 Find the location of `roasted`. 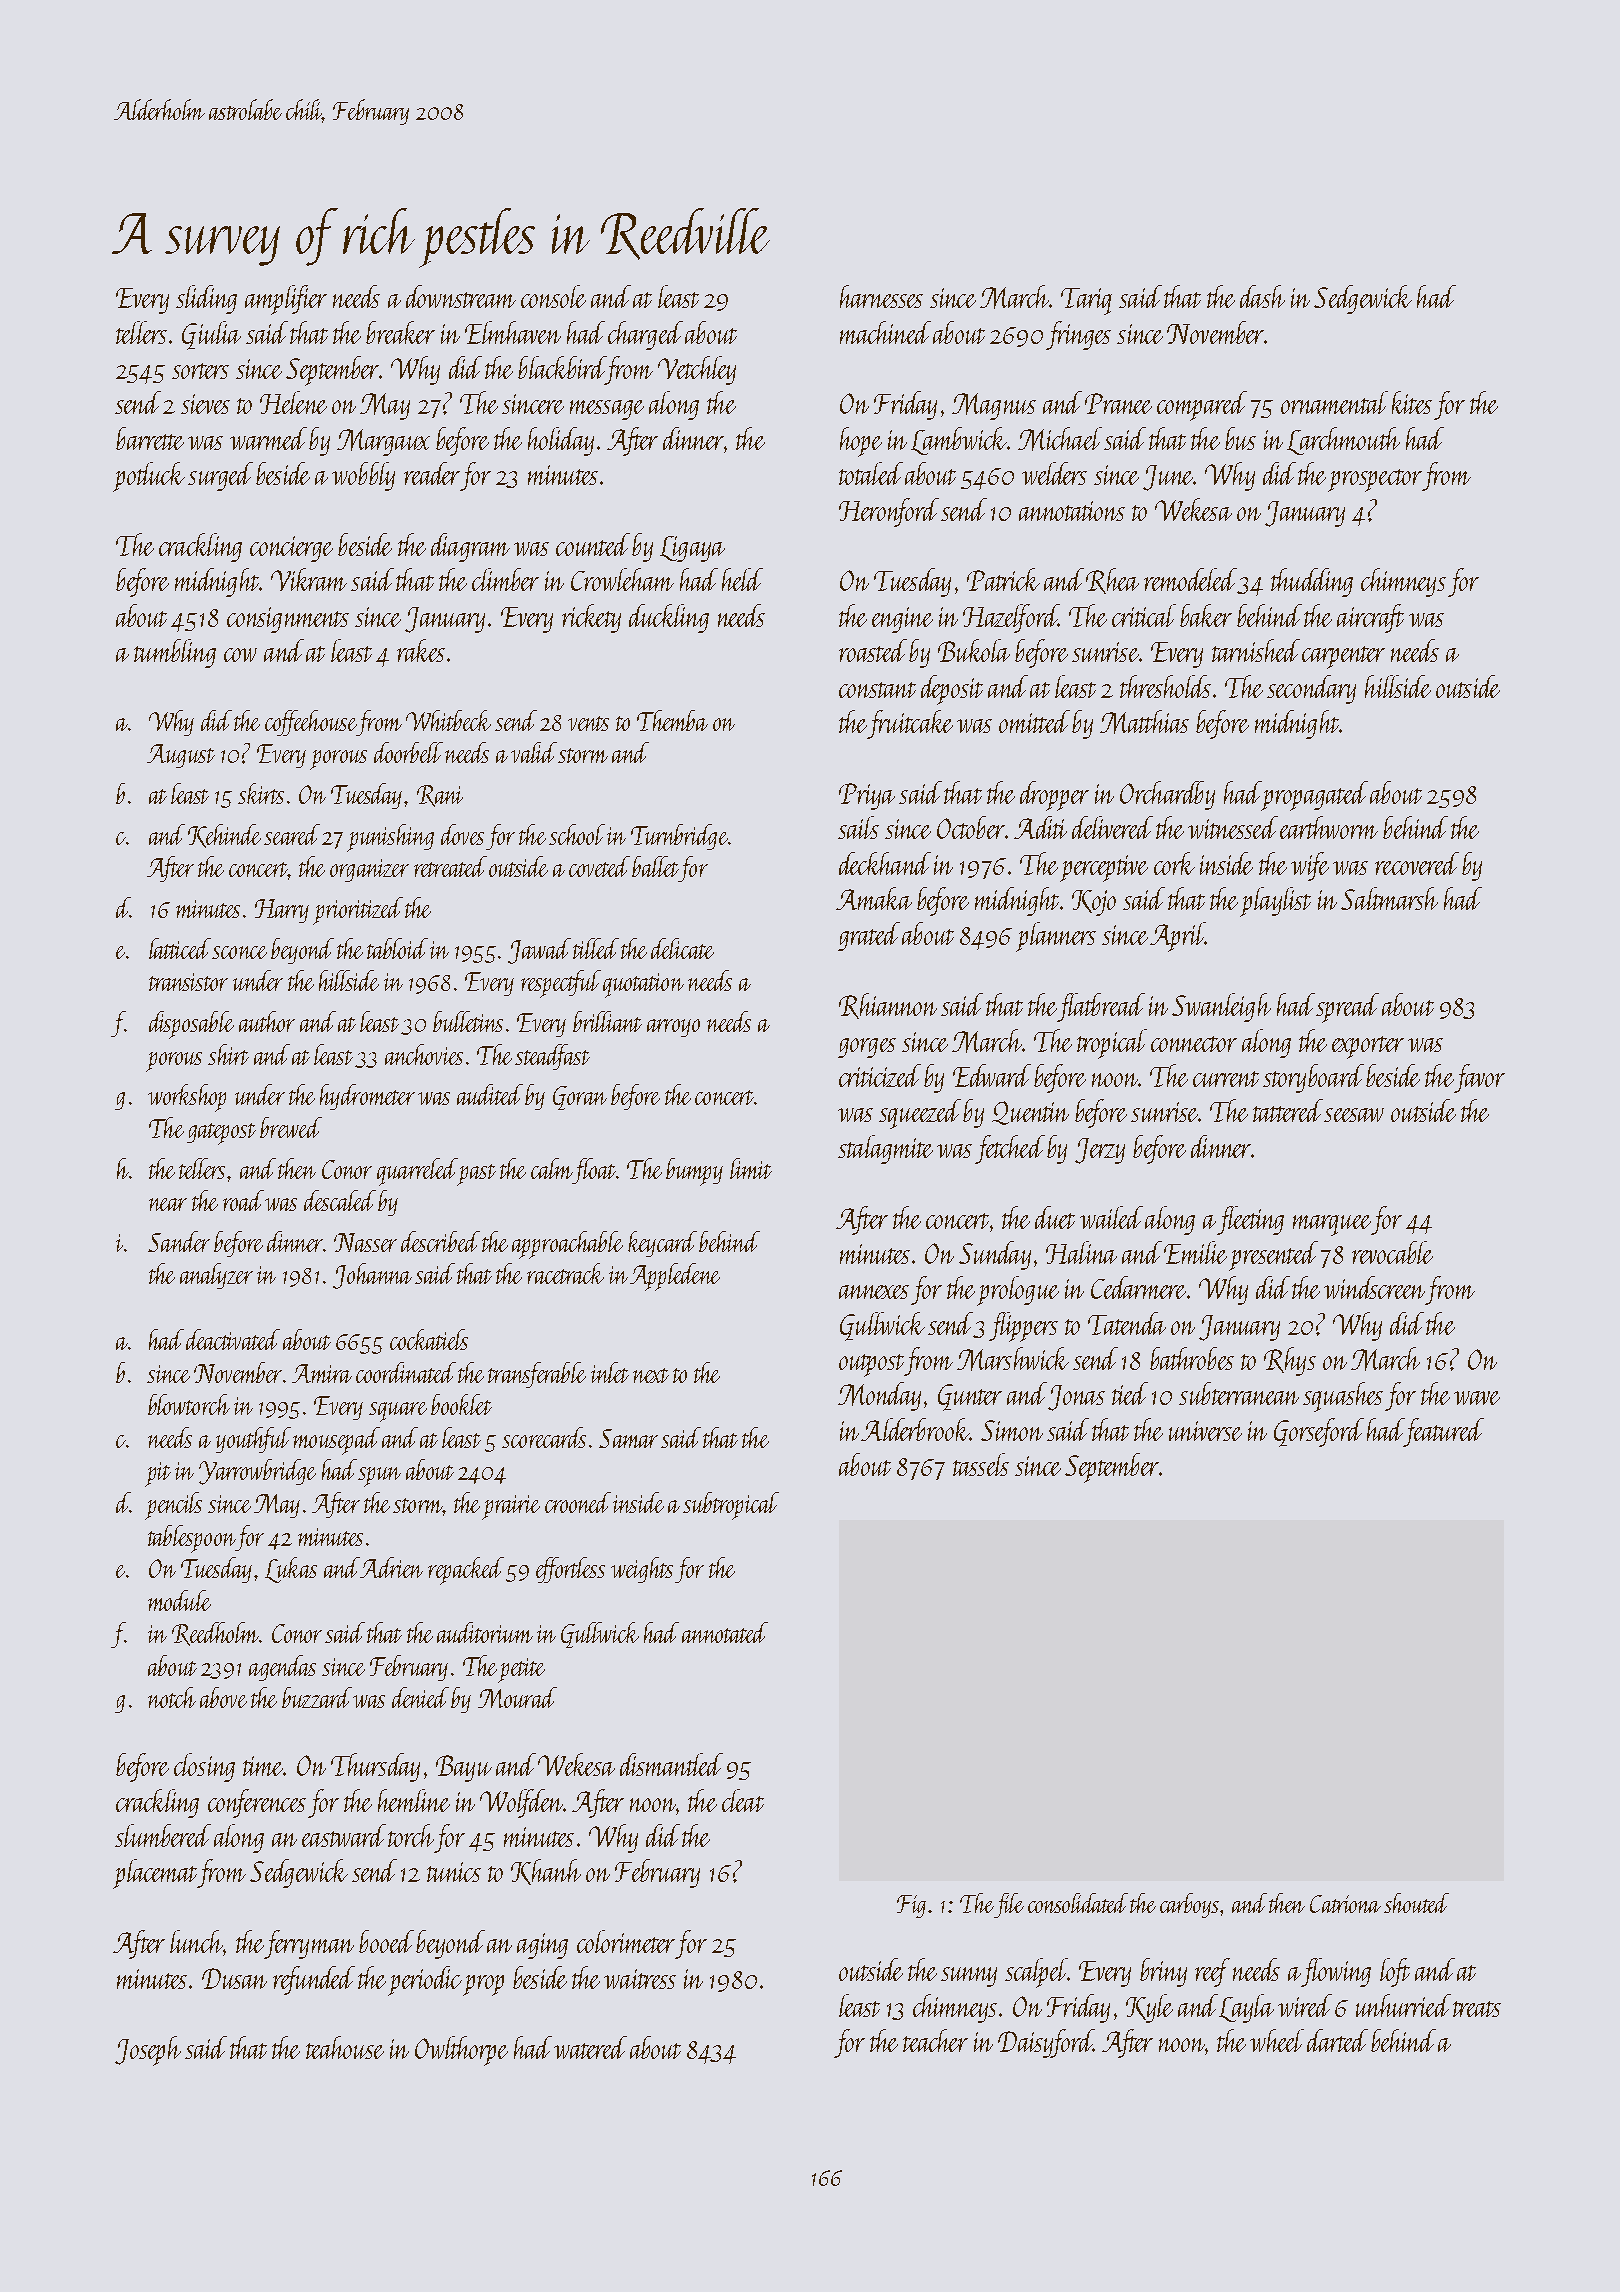

roasted is located at coordinates (873, 650).
